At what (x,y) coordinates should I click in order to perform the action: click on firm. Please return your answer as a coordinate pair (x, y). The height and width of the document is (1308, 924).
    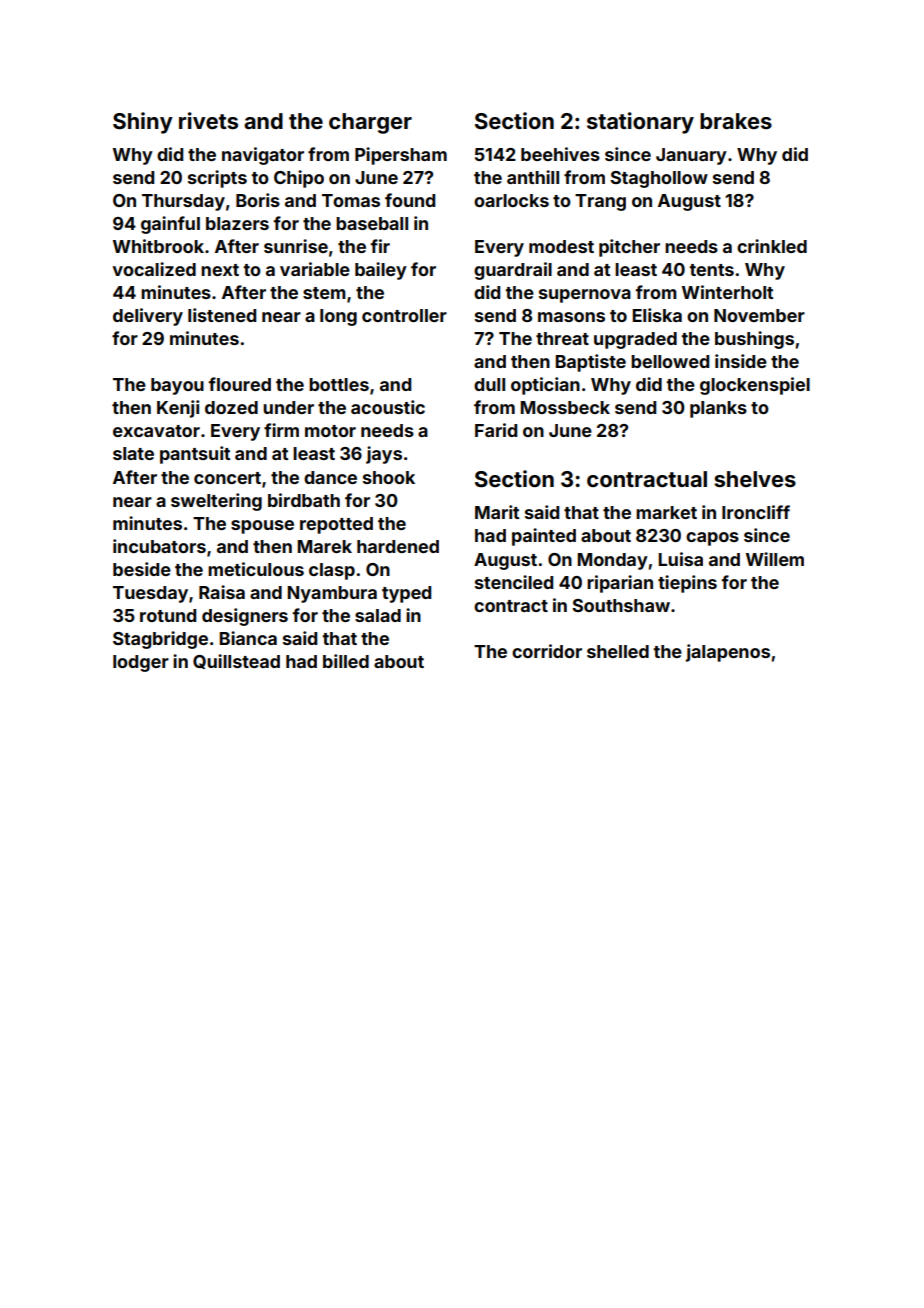
    Looking at the image, I should click on (281, 430).
